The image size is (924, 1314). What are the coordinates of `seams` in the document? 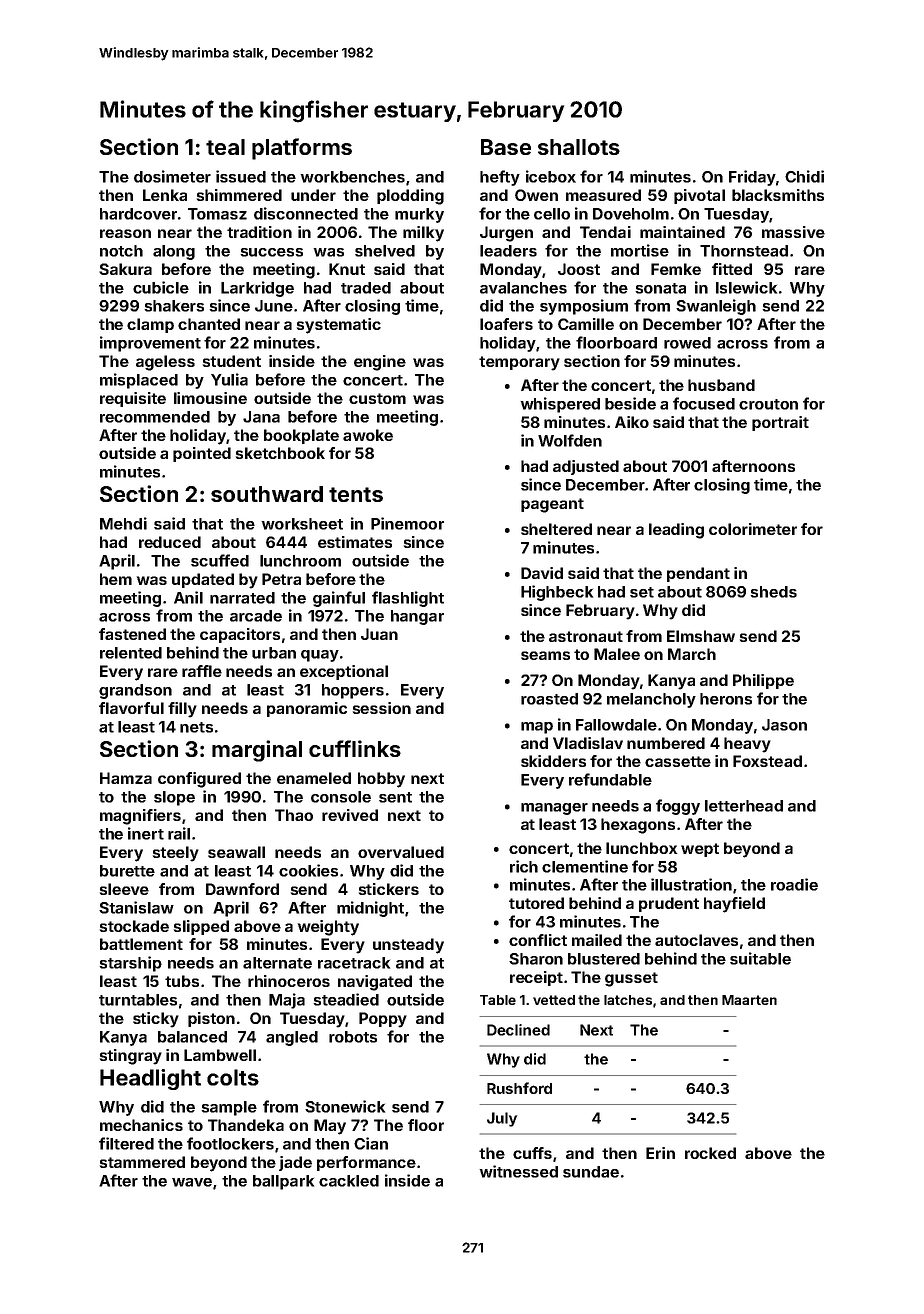 It's located at (545, 655).
